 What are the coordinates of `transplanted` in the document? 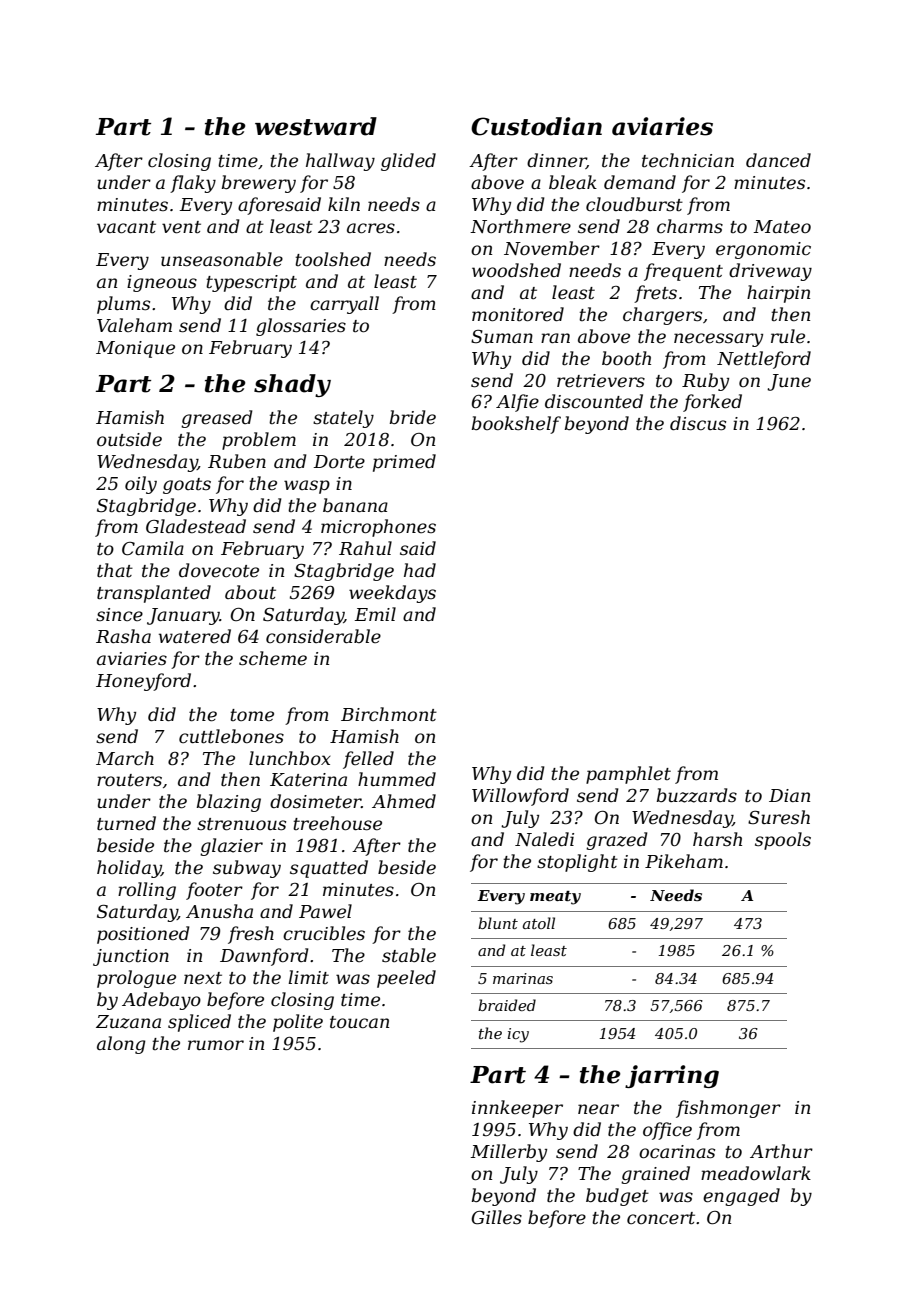 It's located at (154, 594).
